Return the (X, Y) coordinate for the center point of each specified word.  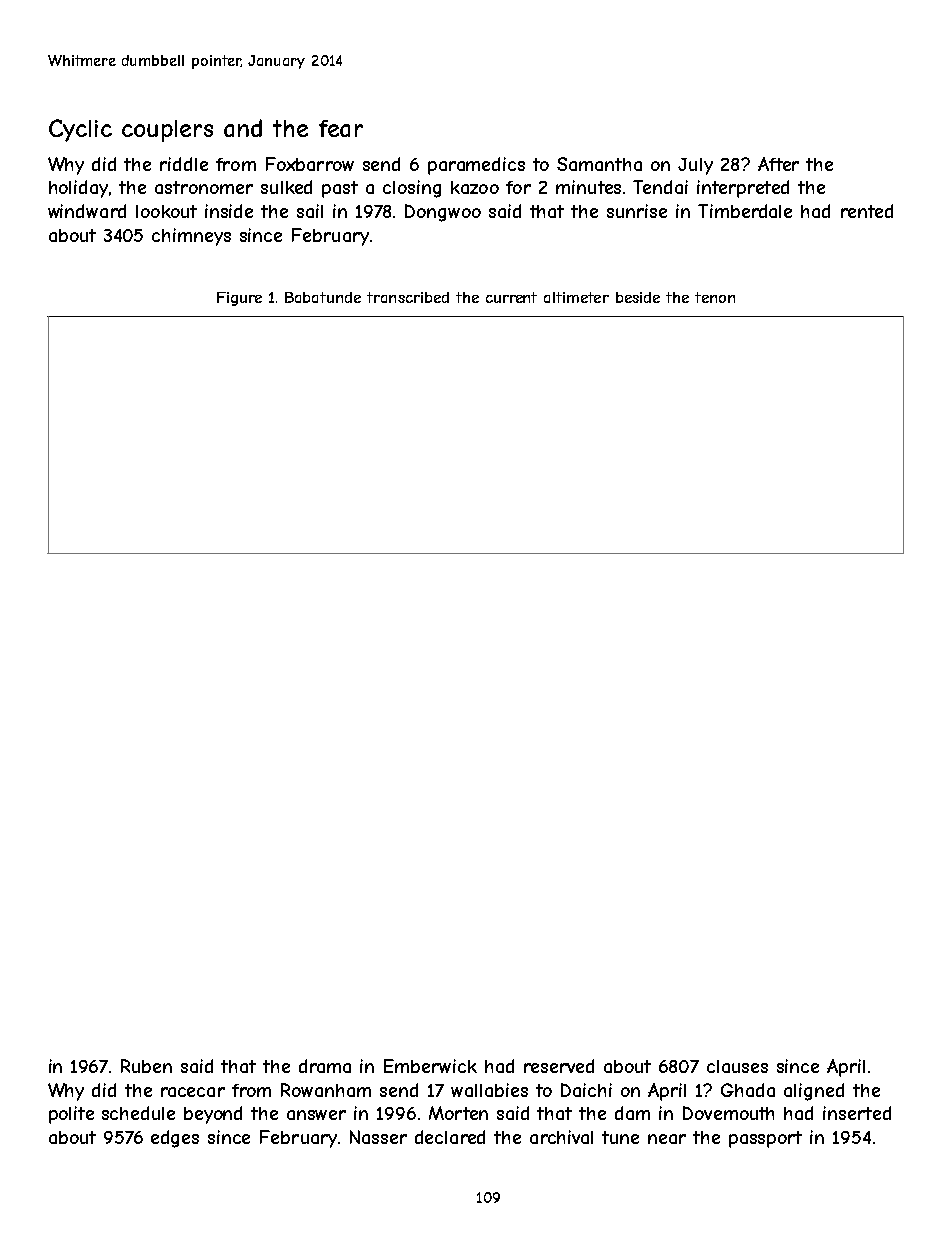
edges (175, 1139)
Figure (239, 299)
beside (638, 297)
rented (867, 211)
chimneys (191, 237)
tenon (715, 297)
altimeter (576, 297)
